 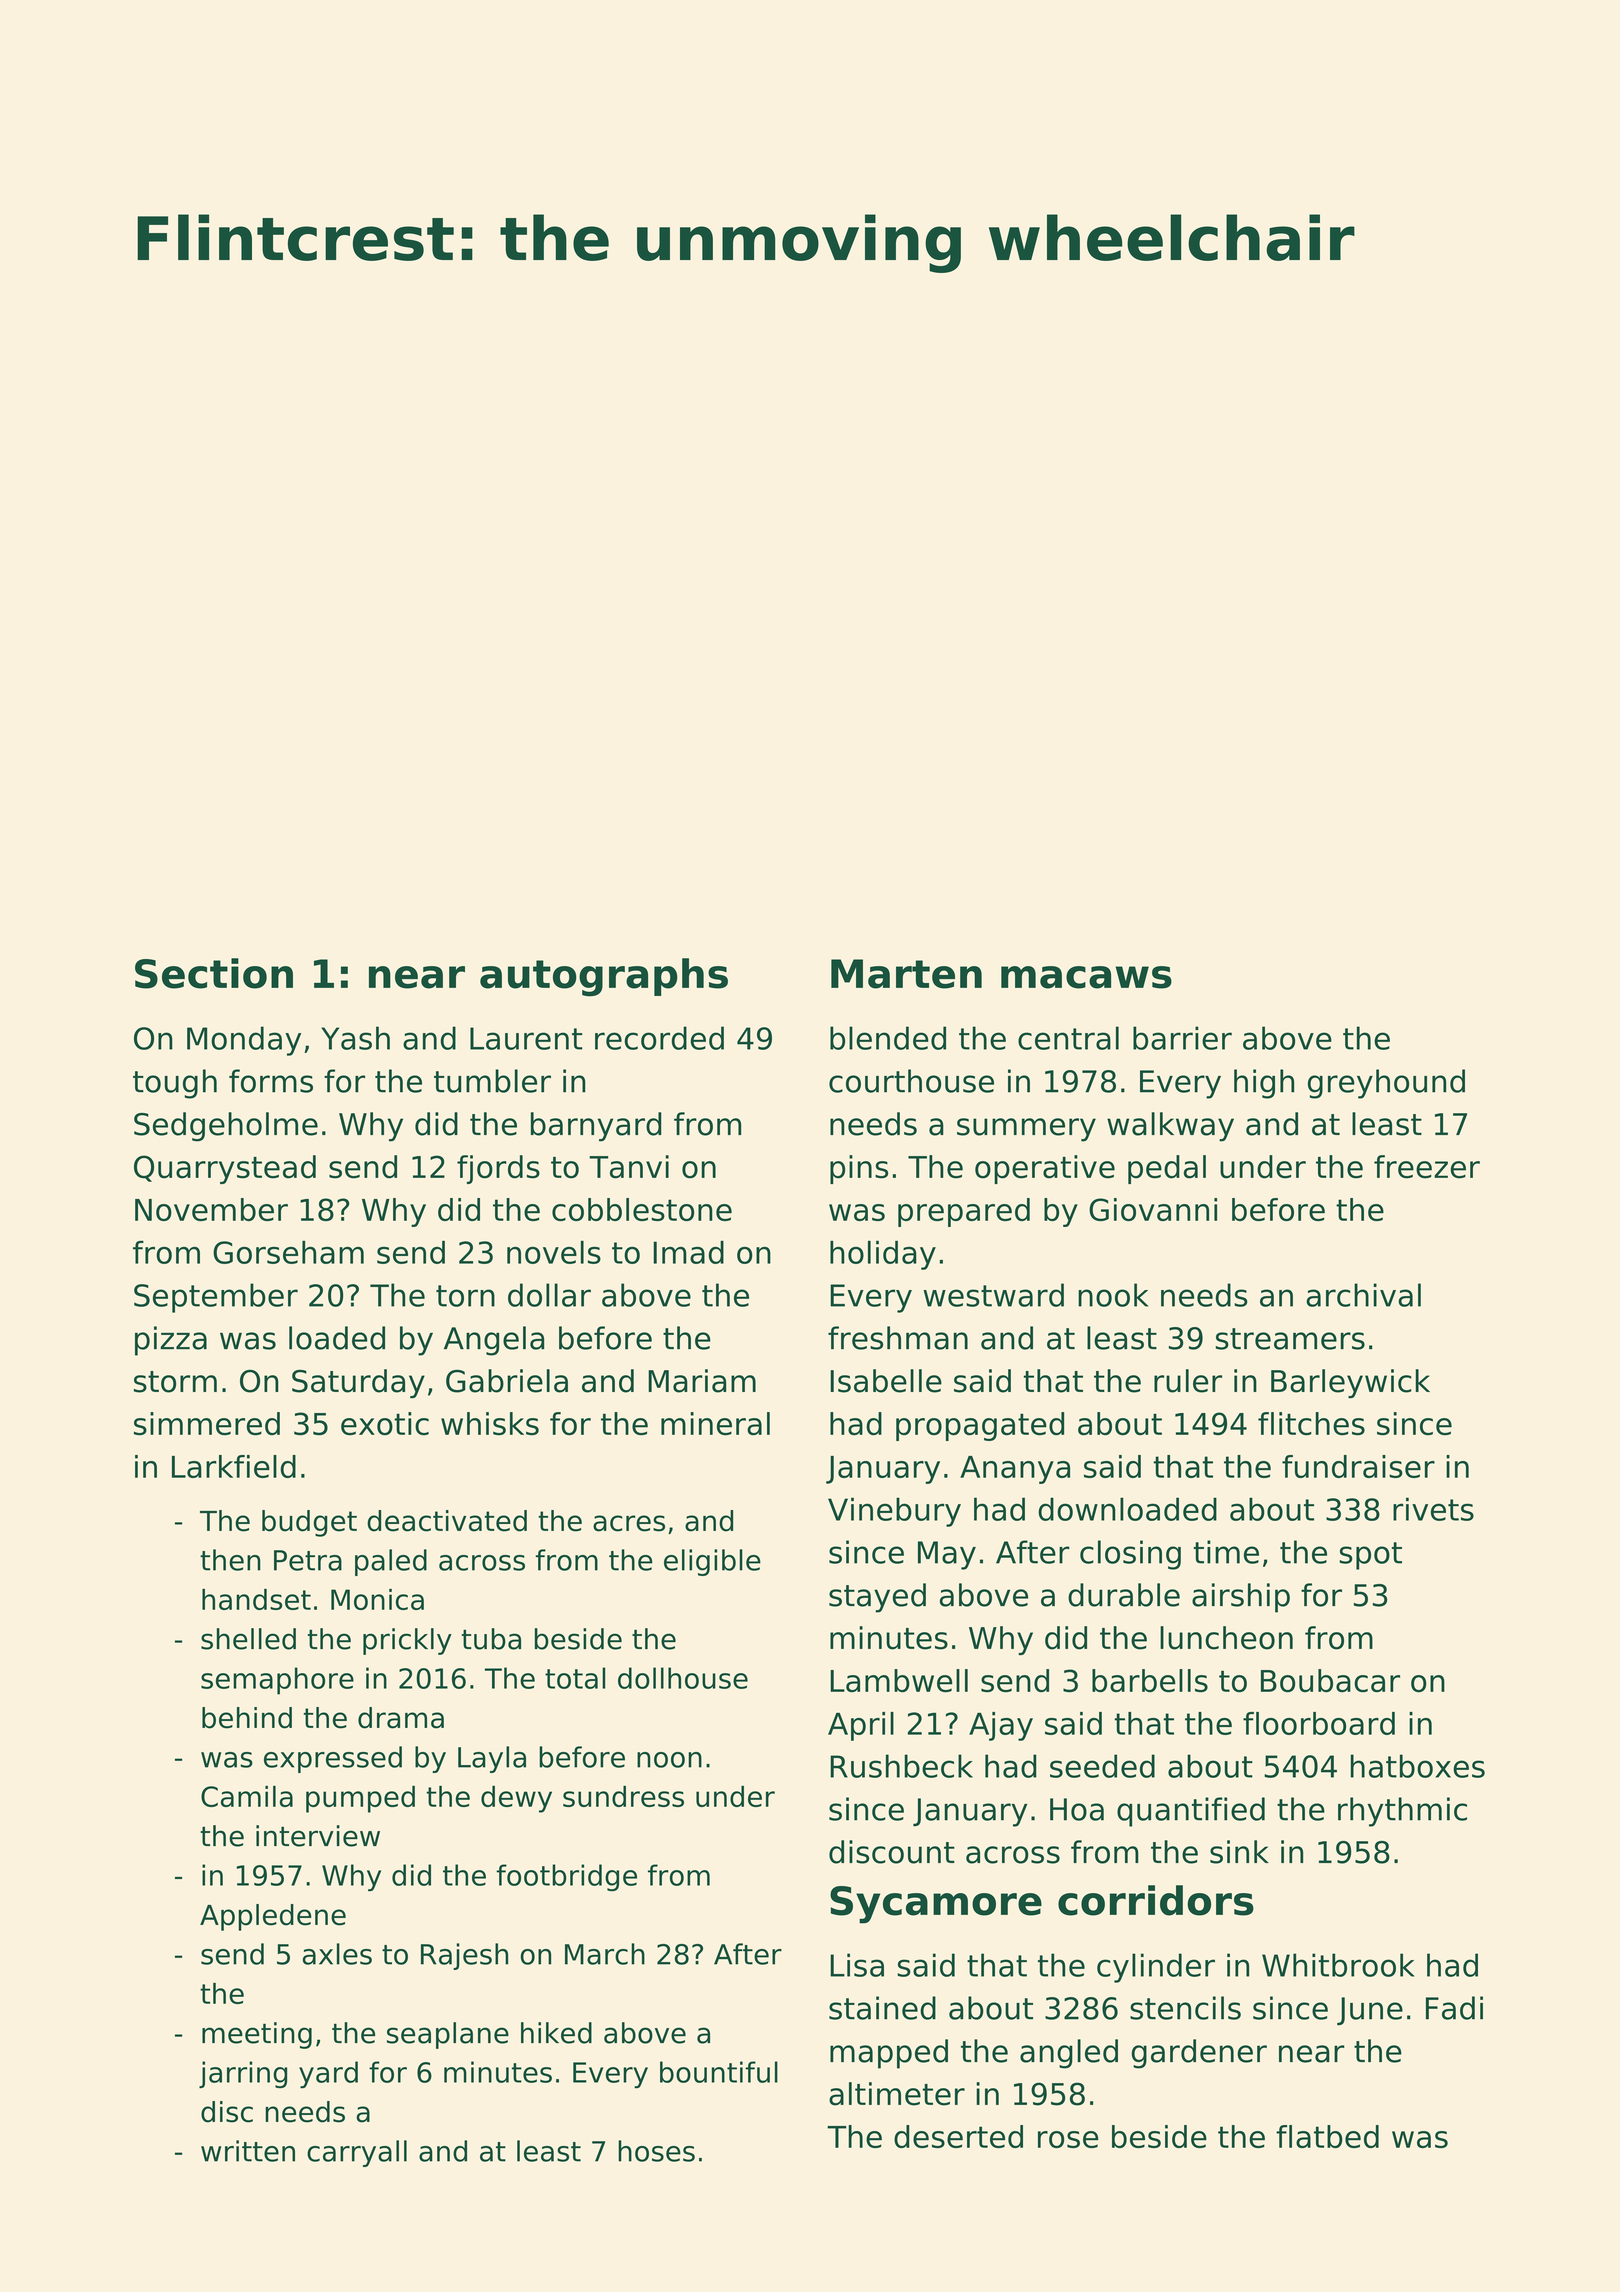 What do you see at coordinates (1327, 2136) in the page?
I see `flatbed` at bounding box center [1327, 2136].
